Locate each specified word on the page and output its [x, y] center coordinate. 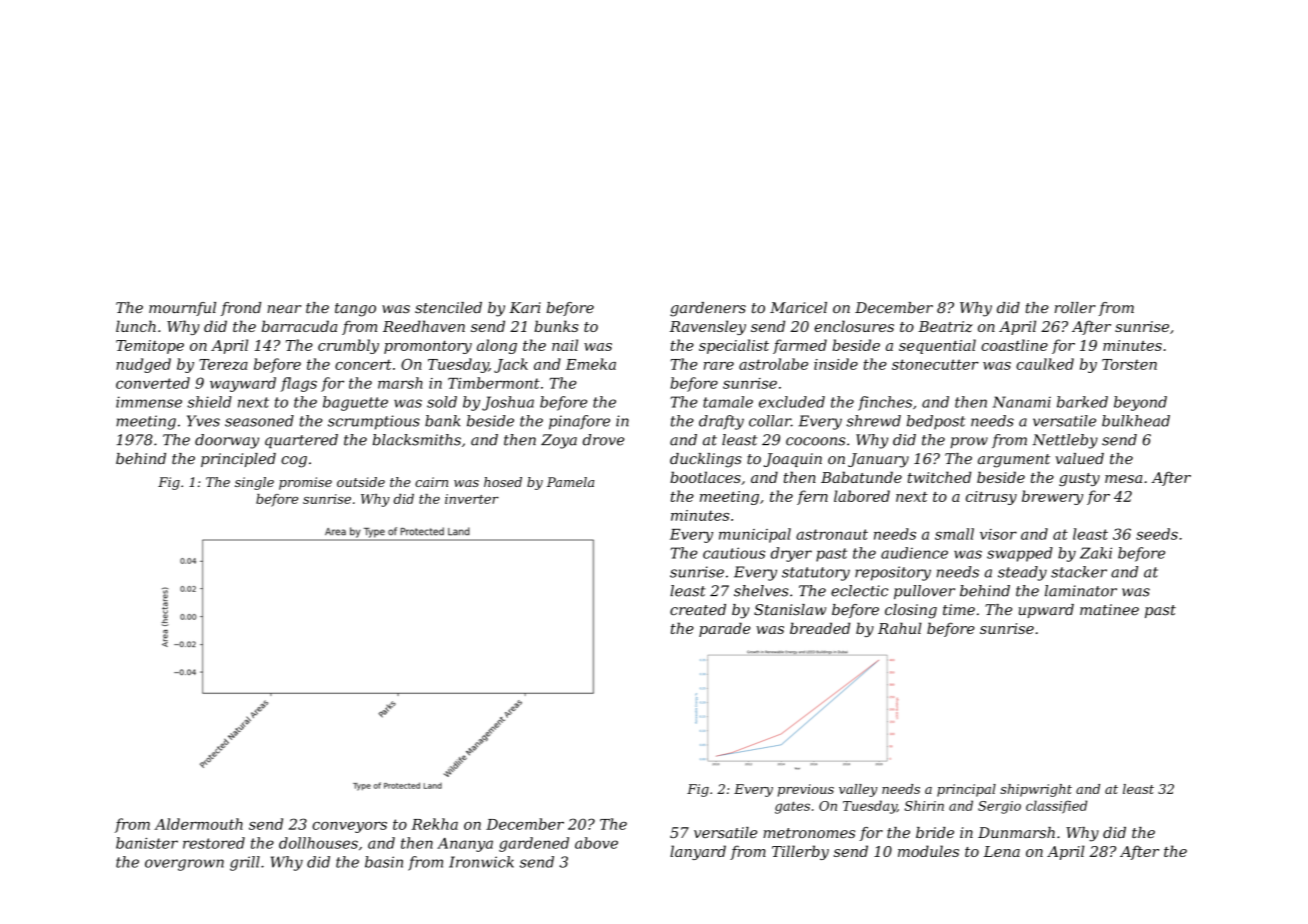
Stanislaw [790, 609]
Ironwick [481, 862]
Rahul [900, 628]
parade [725, 629]
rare [719, 366]
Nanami [1022, 402]
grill [245, 863]
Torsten [1129, 364]
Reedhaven [424, 326]
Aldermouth [198, 824]
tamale [728, 402]
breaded [820, 628]
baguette [355, 403]
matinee [1109, 610]
